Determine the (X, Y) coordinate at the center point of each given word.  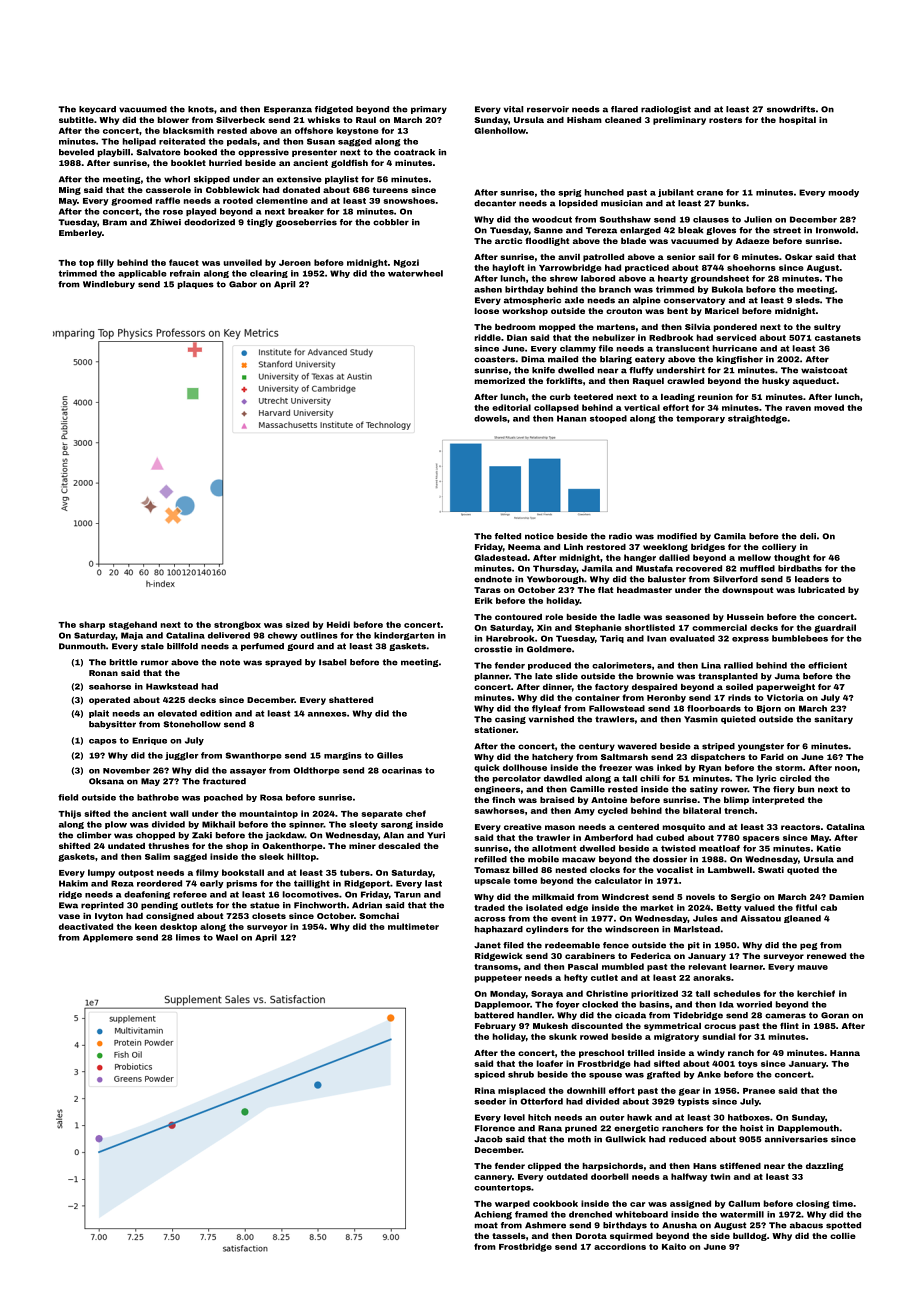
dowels (490, 418)
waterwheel (415, 273)
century (597, 747)
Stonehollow (192, 724)
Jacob (488, 1139)
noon (846, 768)
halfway (689, 1177)
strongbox (237, 625)
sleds (807, 300)
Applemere (108, 938)
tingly (260, 223)
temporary (700, 419)
